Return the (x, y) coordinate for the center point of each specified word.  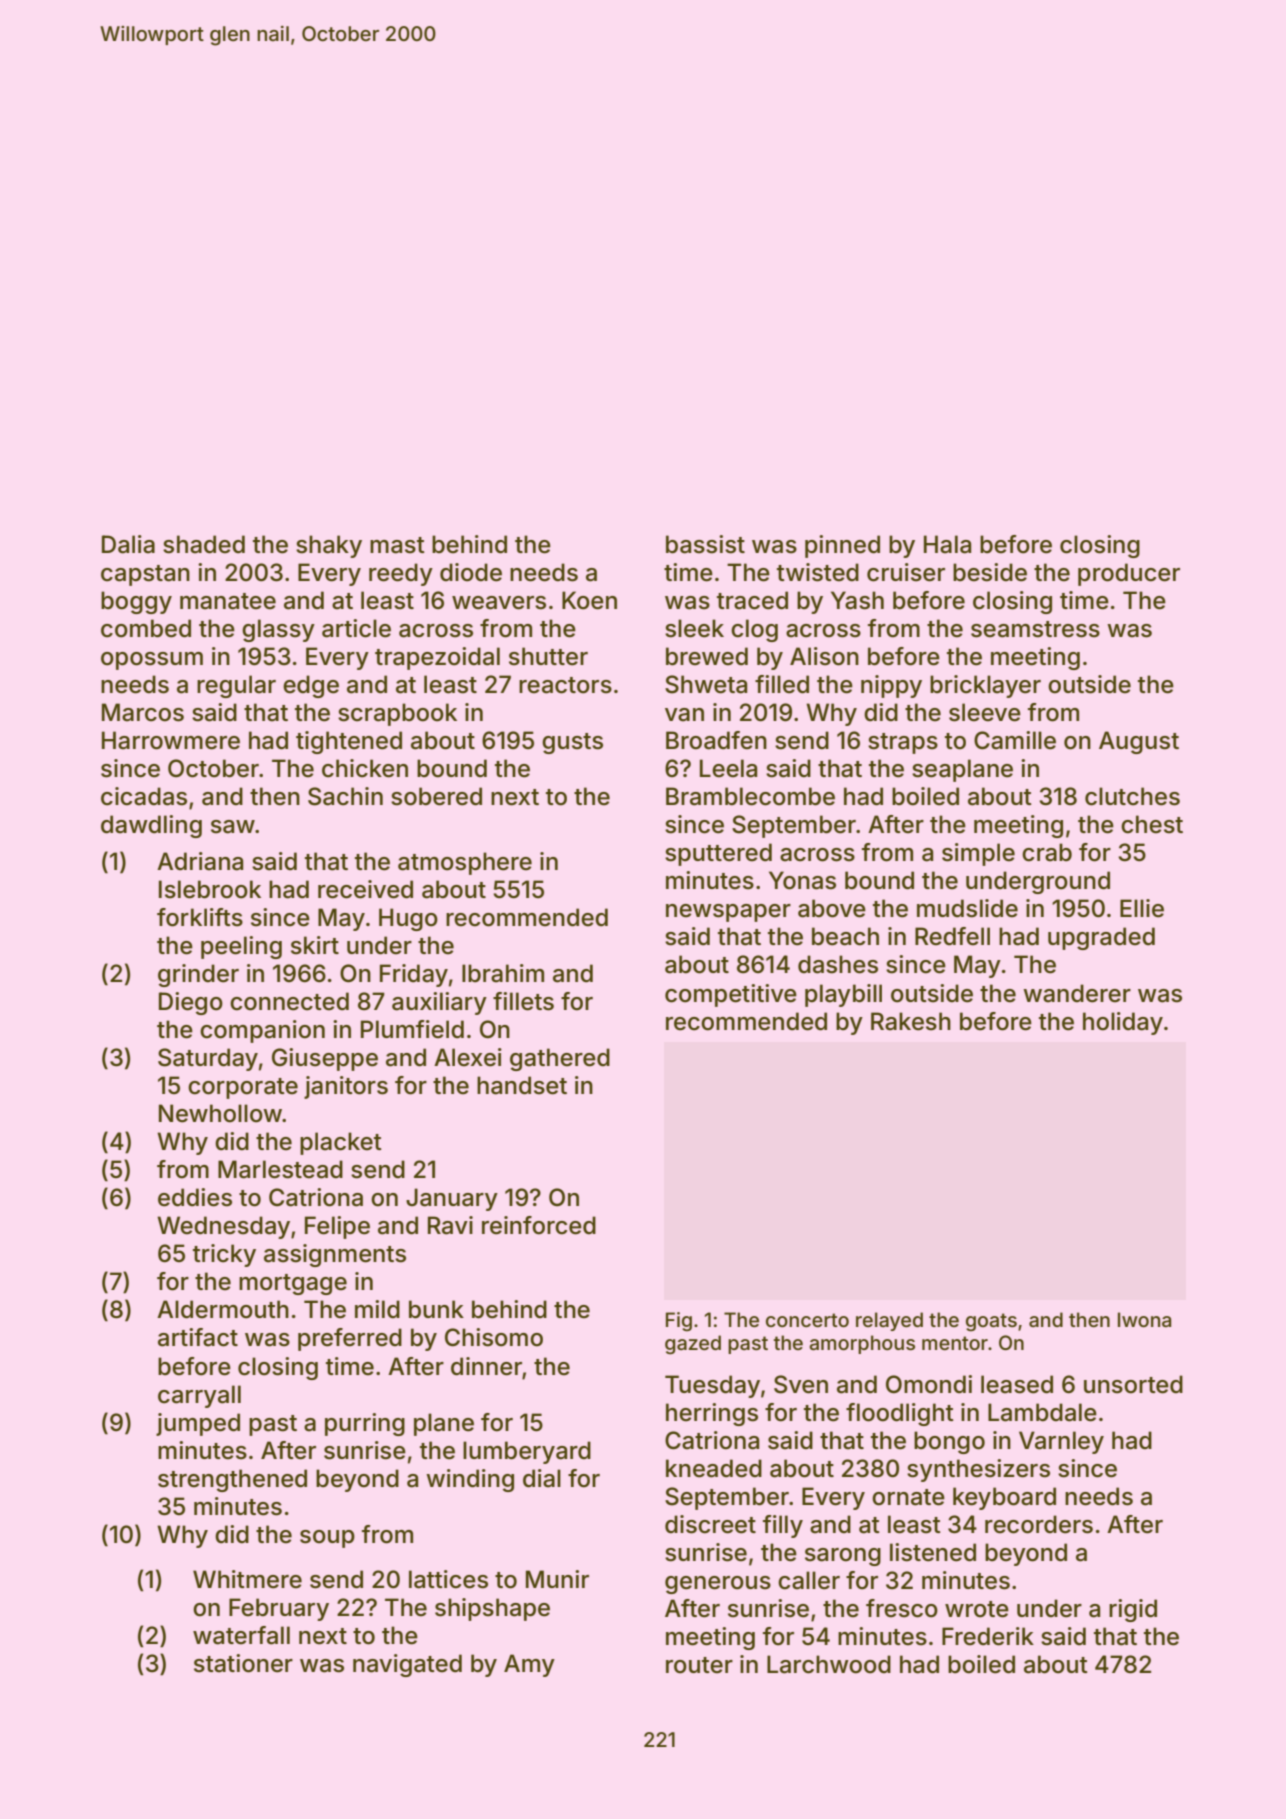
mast (397, 545)
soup (327, 1539)
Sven (801, 1384)
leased (1017, 1384)
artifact (198, 1337)
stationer (243, 1663)
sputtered (718, 854)
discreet (710, 1524)
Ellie (1142, 908)
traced (752, 600)
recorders (1039, 1524)
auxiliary (439, 1003)
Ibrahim (503, 973)
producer (1129, 574)
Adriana (200, 861)
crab (1047, 852)
